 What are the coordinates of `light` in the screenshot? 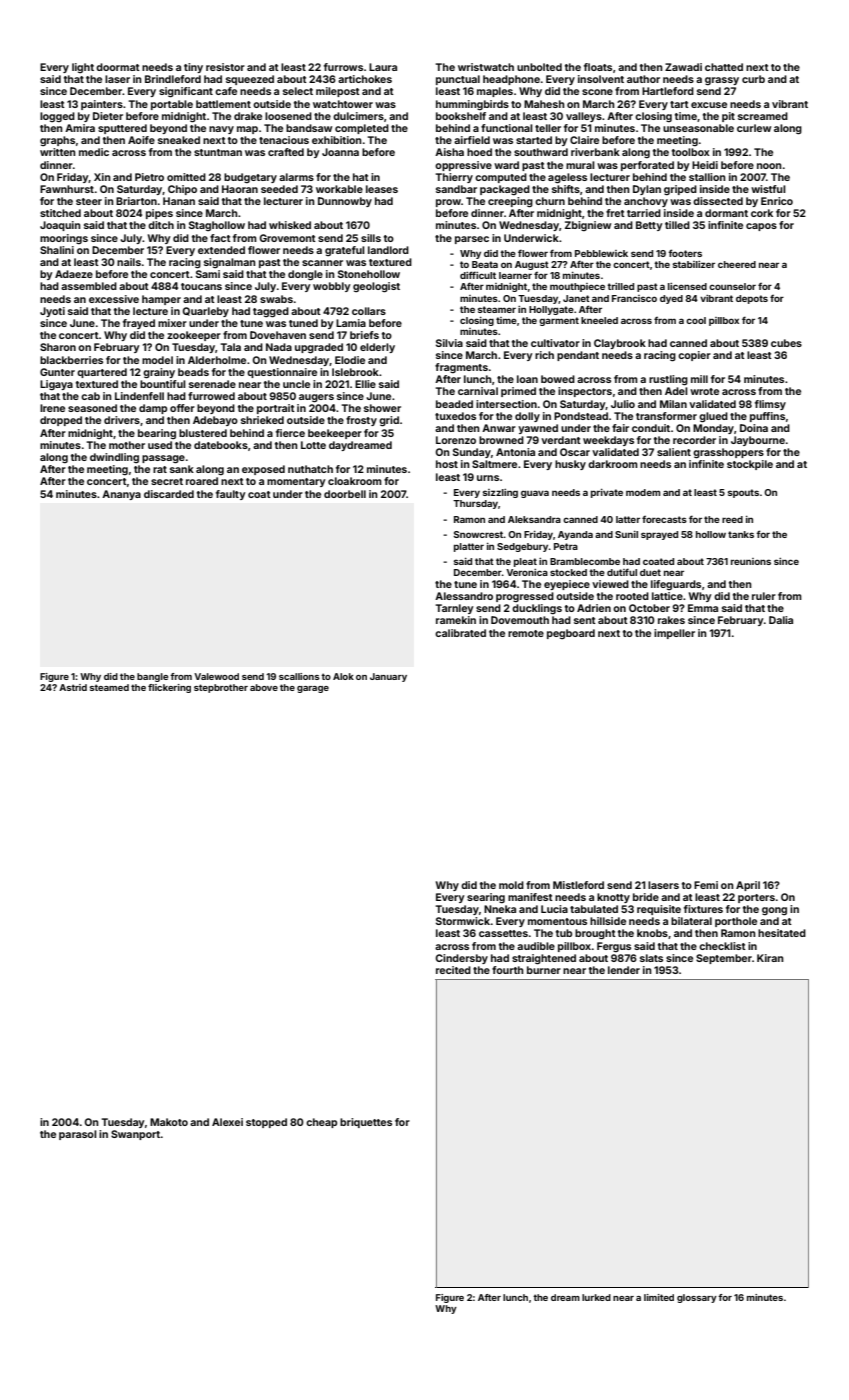 It's located at (83, 68).
